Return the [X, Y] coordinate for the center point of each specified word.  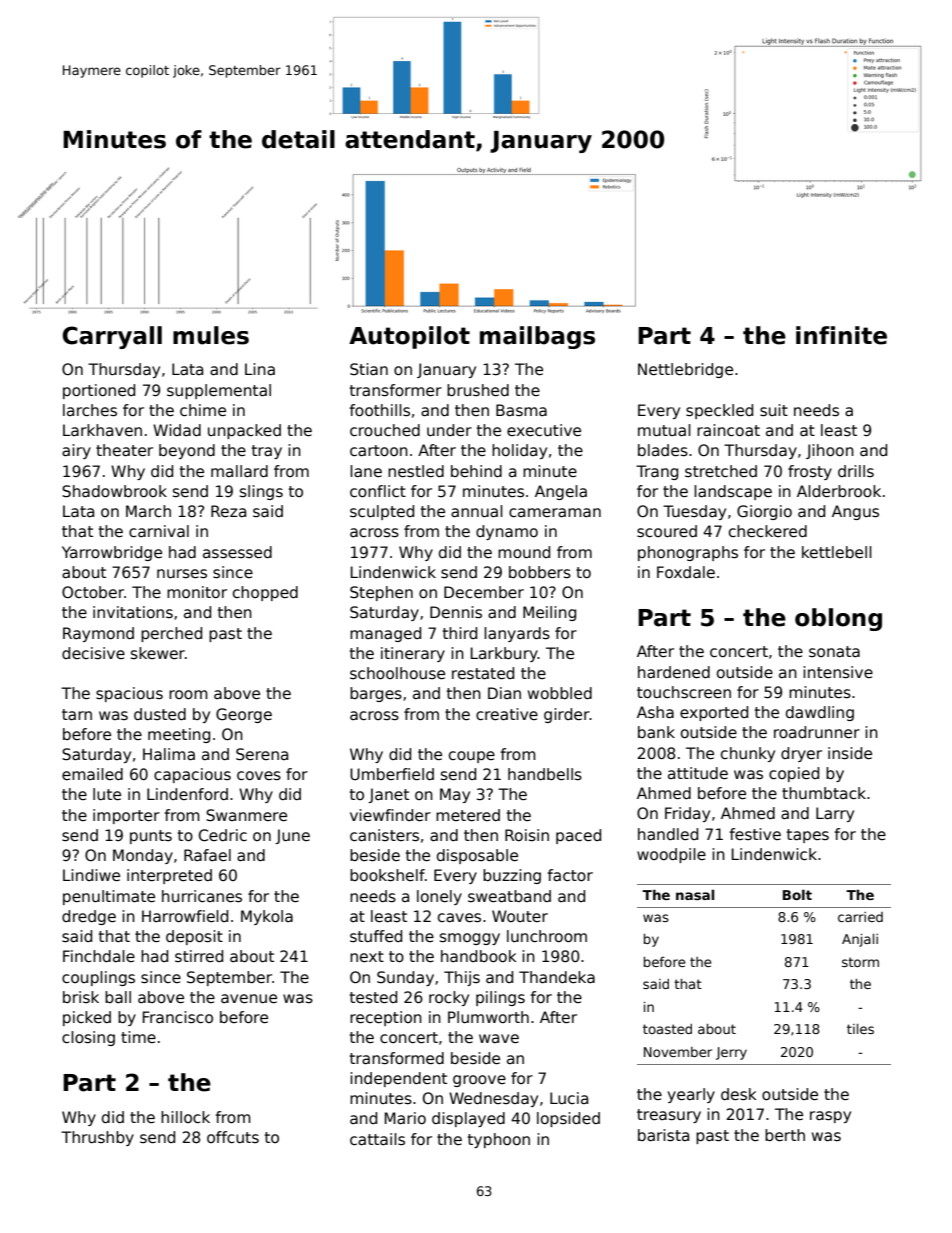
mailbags [537, 337]
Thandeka [557, 977]
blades [663, 450]
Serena [262, 754]
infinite [841, 335]
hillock [185, 1117]
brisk [81, 997]
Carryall [112, 337]
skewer [158, 653]
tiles [860, 1029]
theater [124, 450]
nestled [416, 471]
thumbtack [824, 793]
